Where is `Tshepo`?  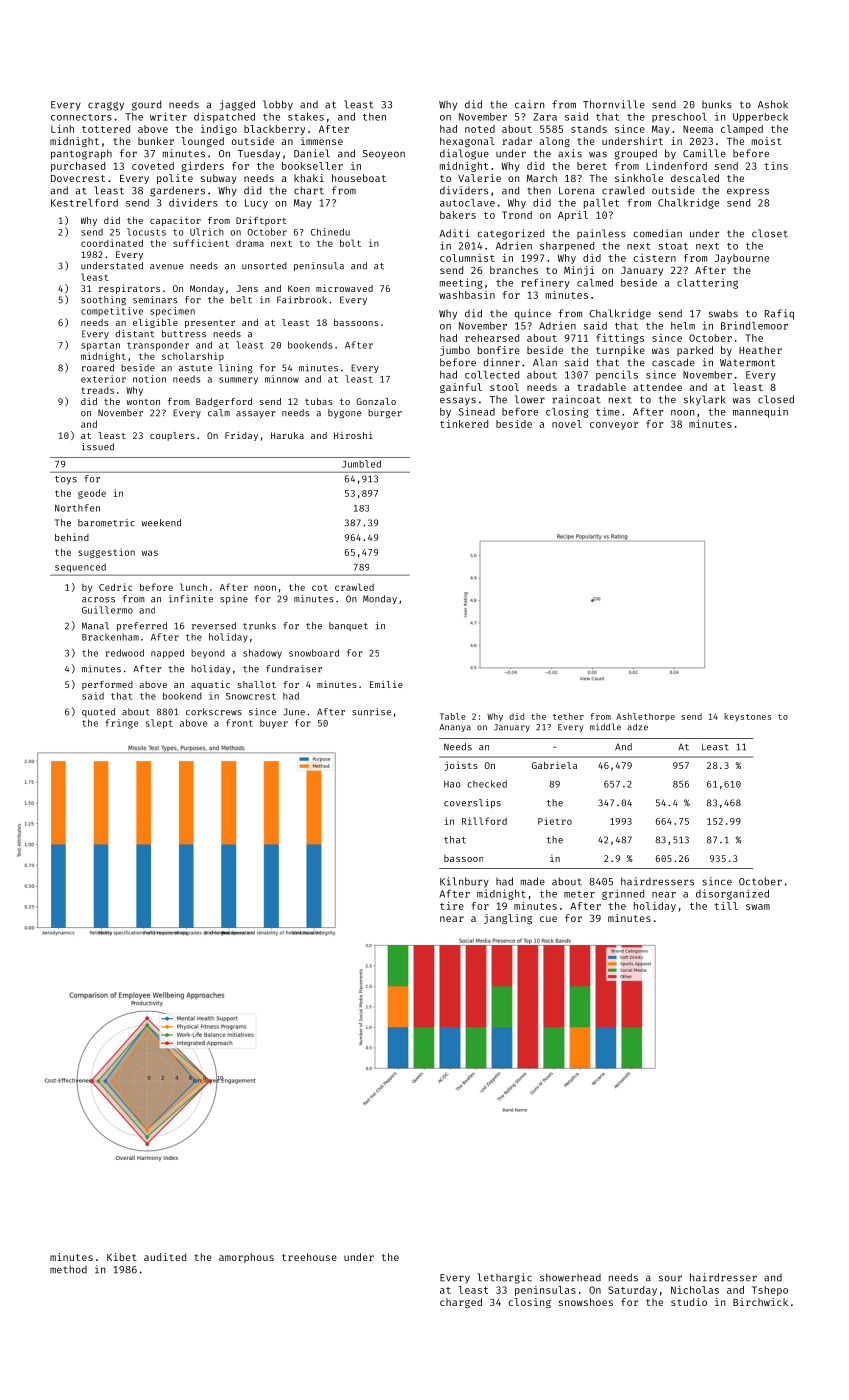 Tshepo is located at coordinates (770, 1291).
